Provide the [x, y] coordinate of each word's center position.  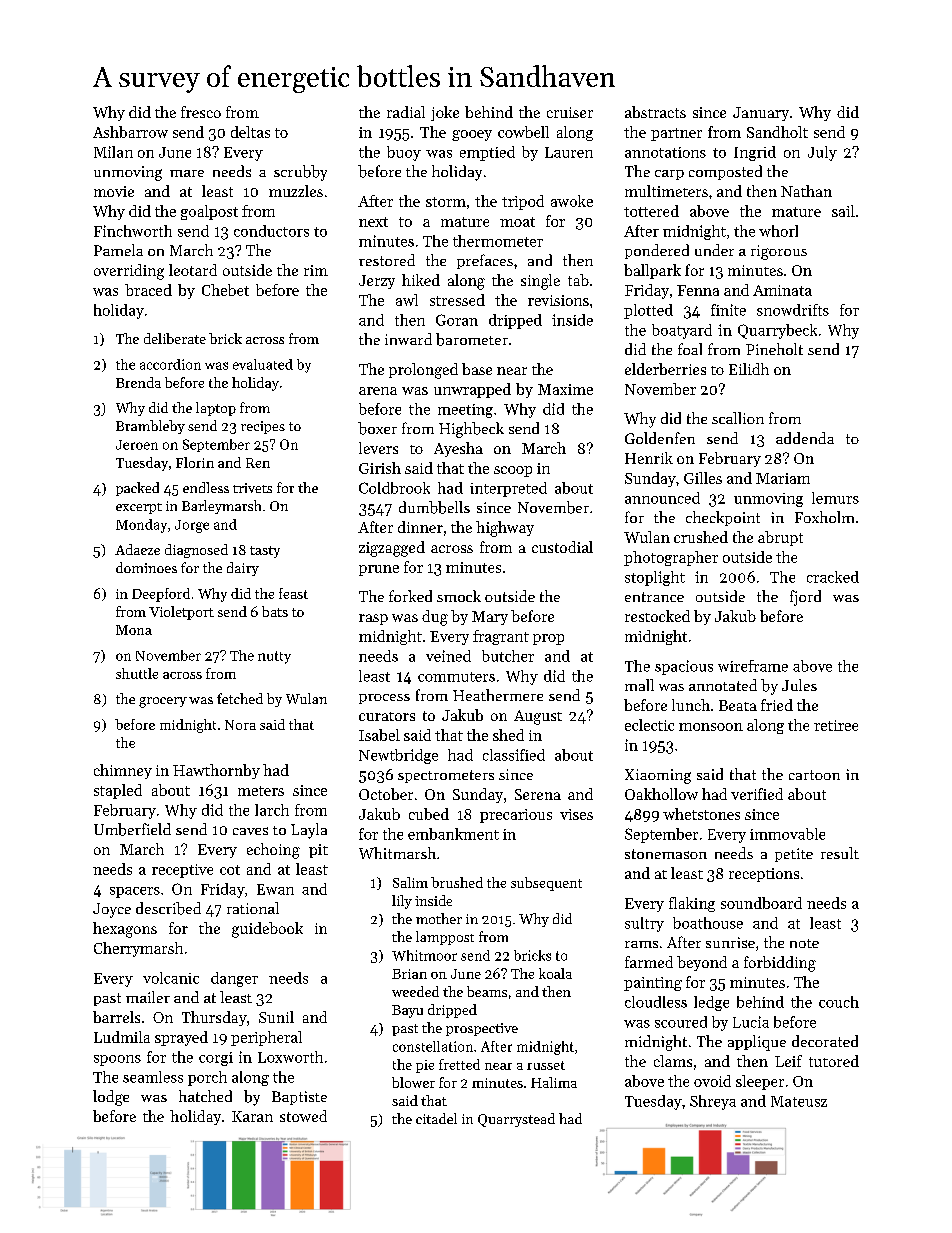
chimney [123, 771]
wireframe [753, 666]
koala [555, 973]
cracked [833, 577]
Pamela [118, 250]
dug [435, 618]
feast [293, 593]
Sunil [276, 1017]
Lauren [569, 152]
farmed [649, 962]
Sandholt [777, 132]
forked [410, 596]
